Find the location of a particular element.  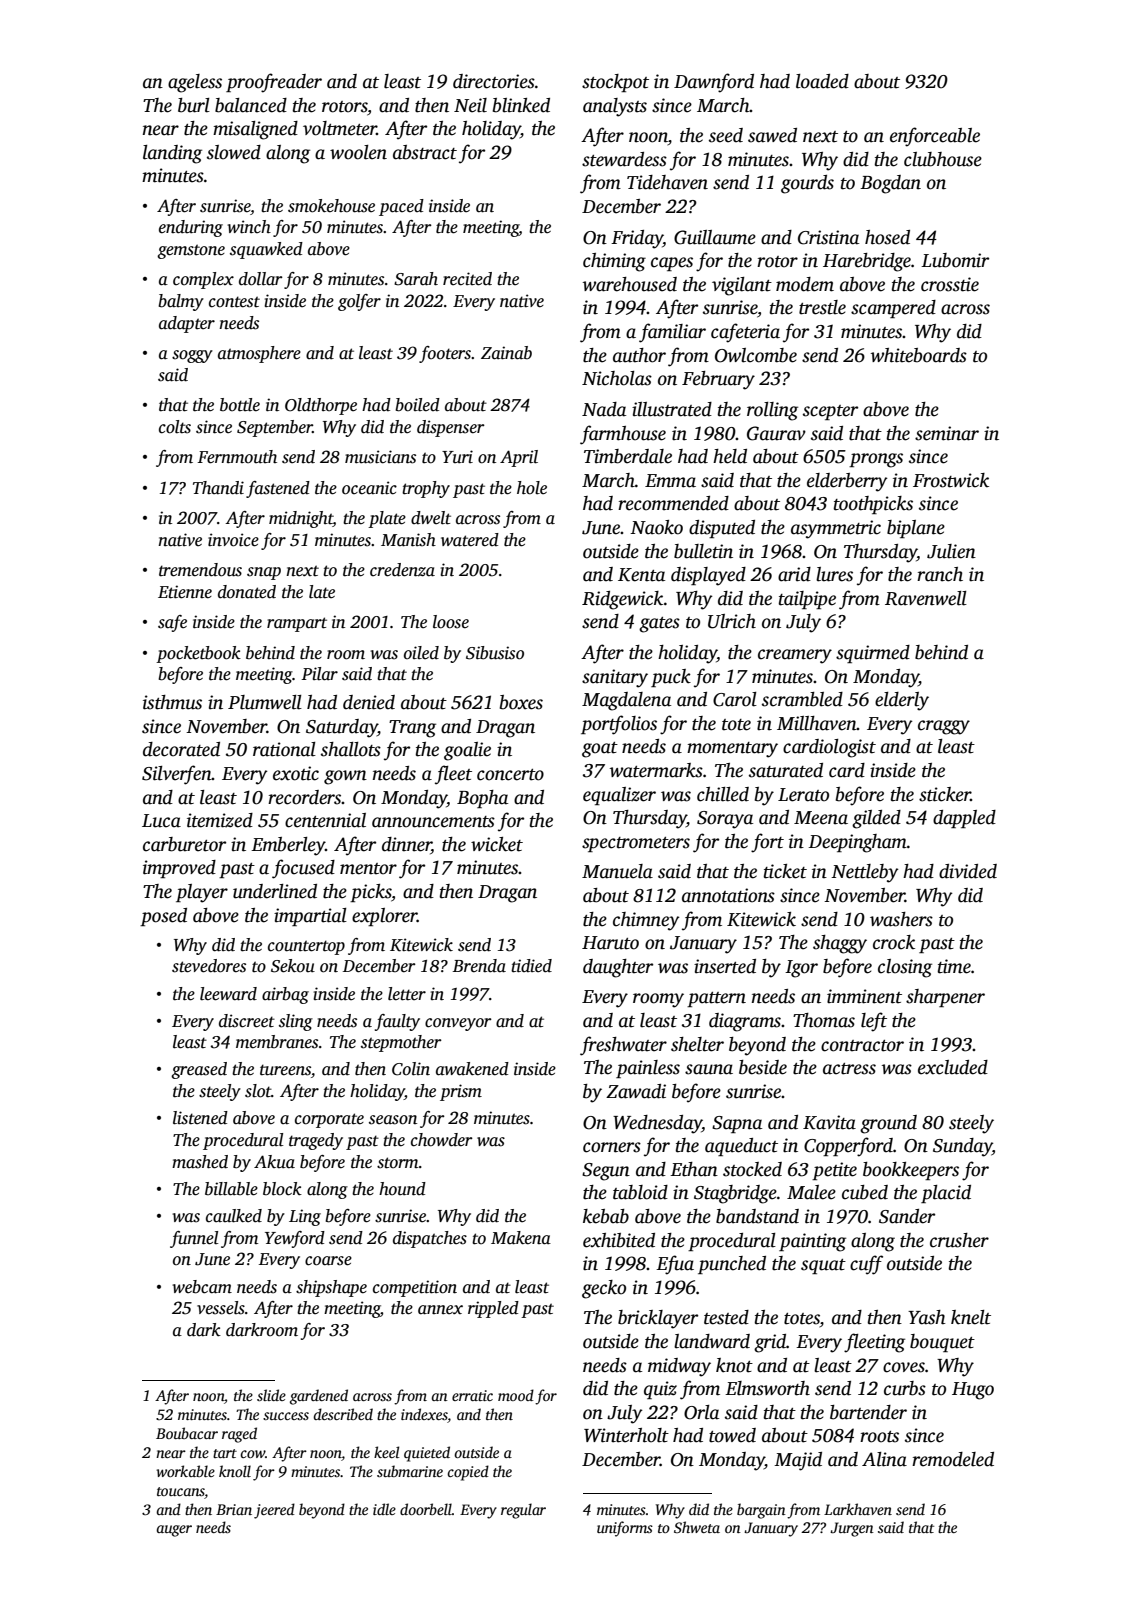

excluded is located at coordinates (953, 1067).
